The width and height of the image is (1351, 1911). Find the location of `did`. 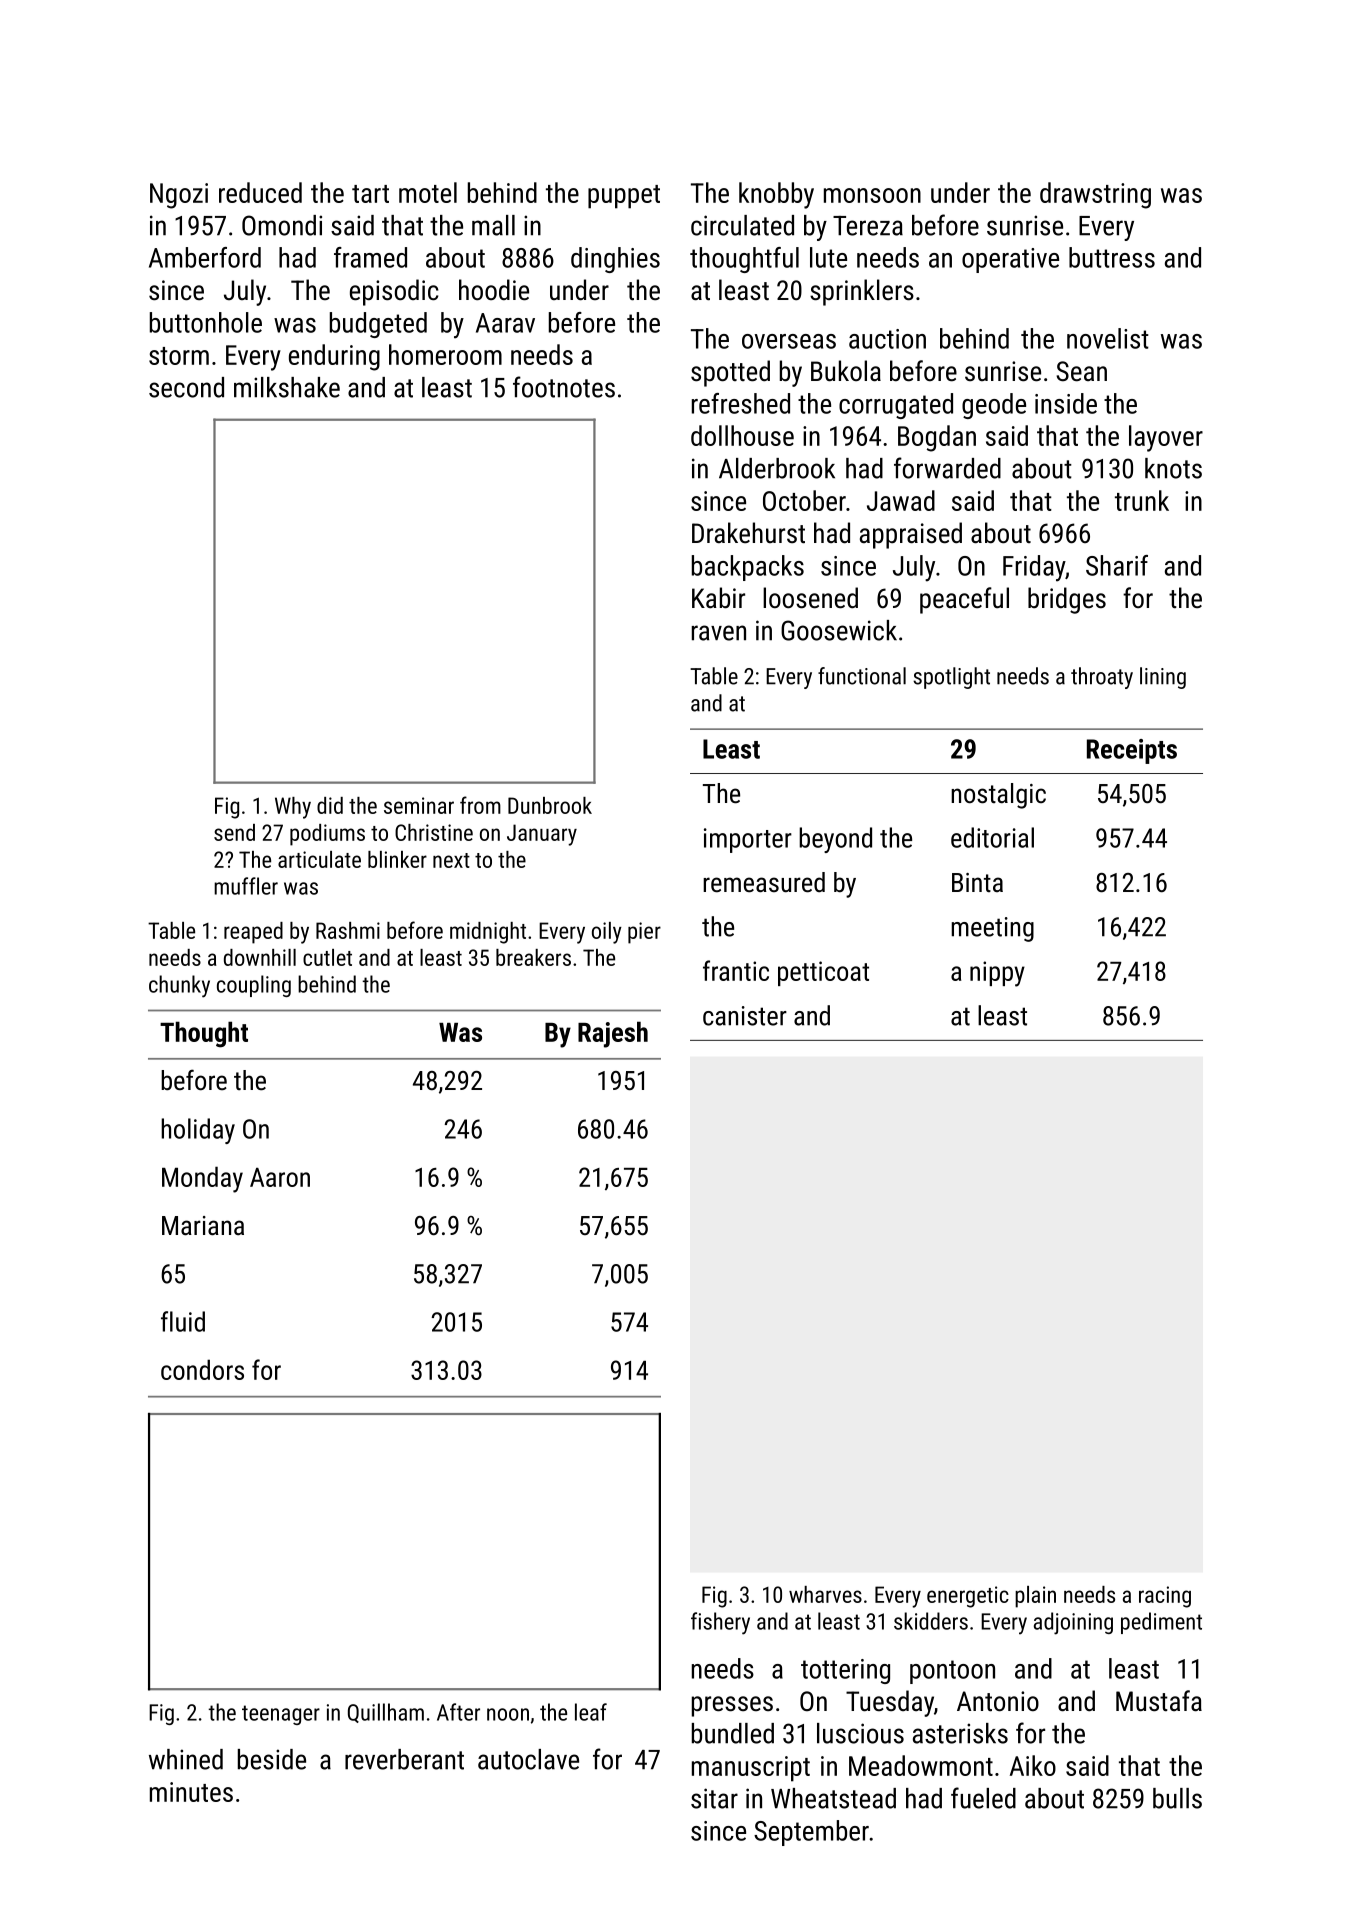

did is located at coordinates (330, 805).
